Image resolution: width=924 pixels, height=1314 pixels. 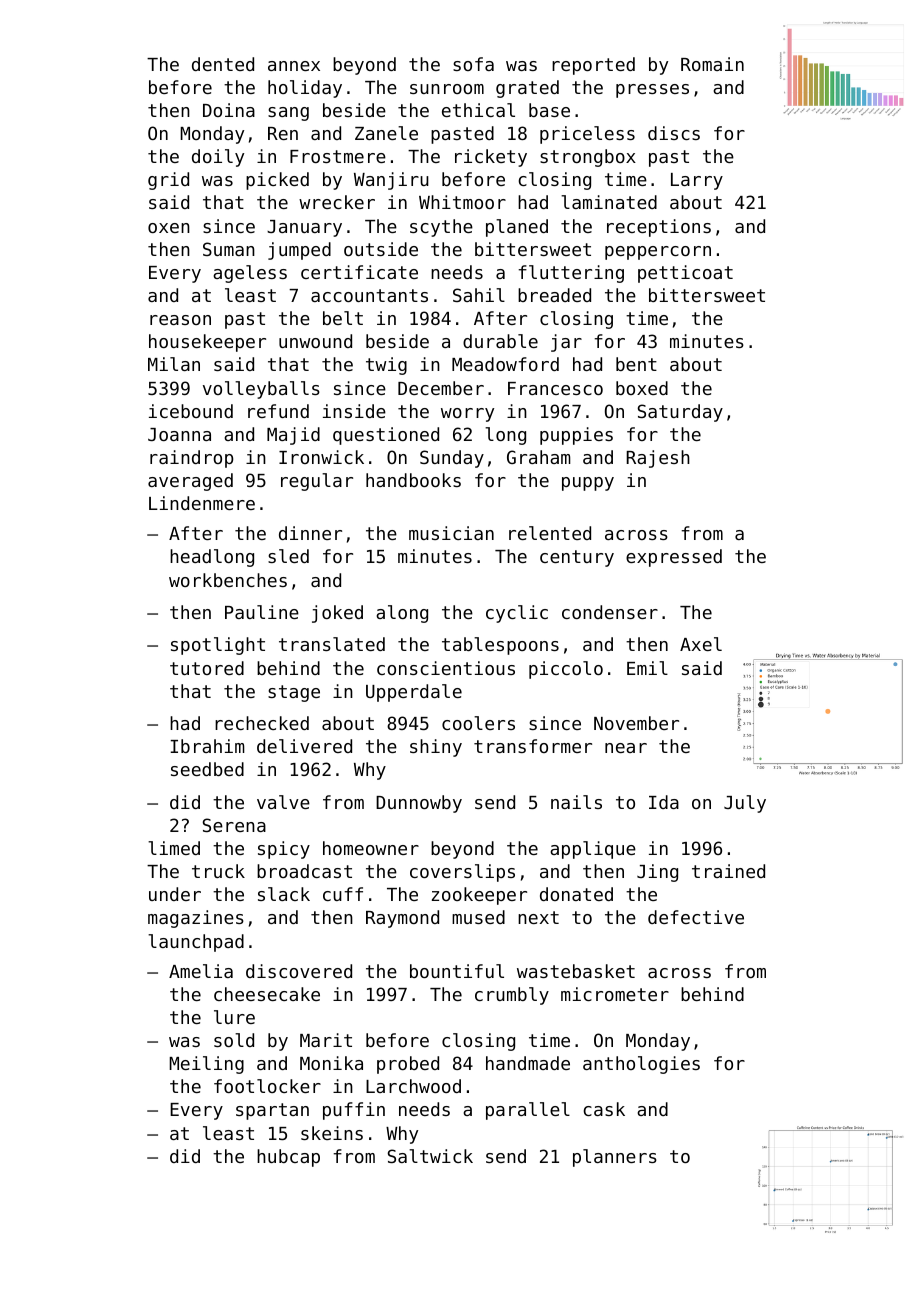 What do you see at coordinates (652, 91) in the document?
I see `presses` at bounding box center [652, 91].
